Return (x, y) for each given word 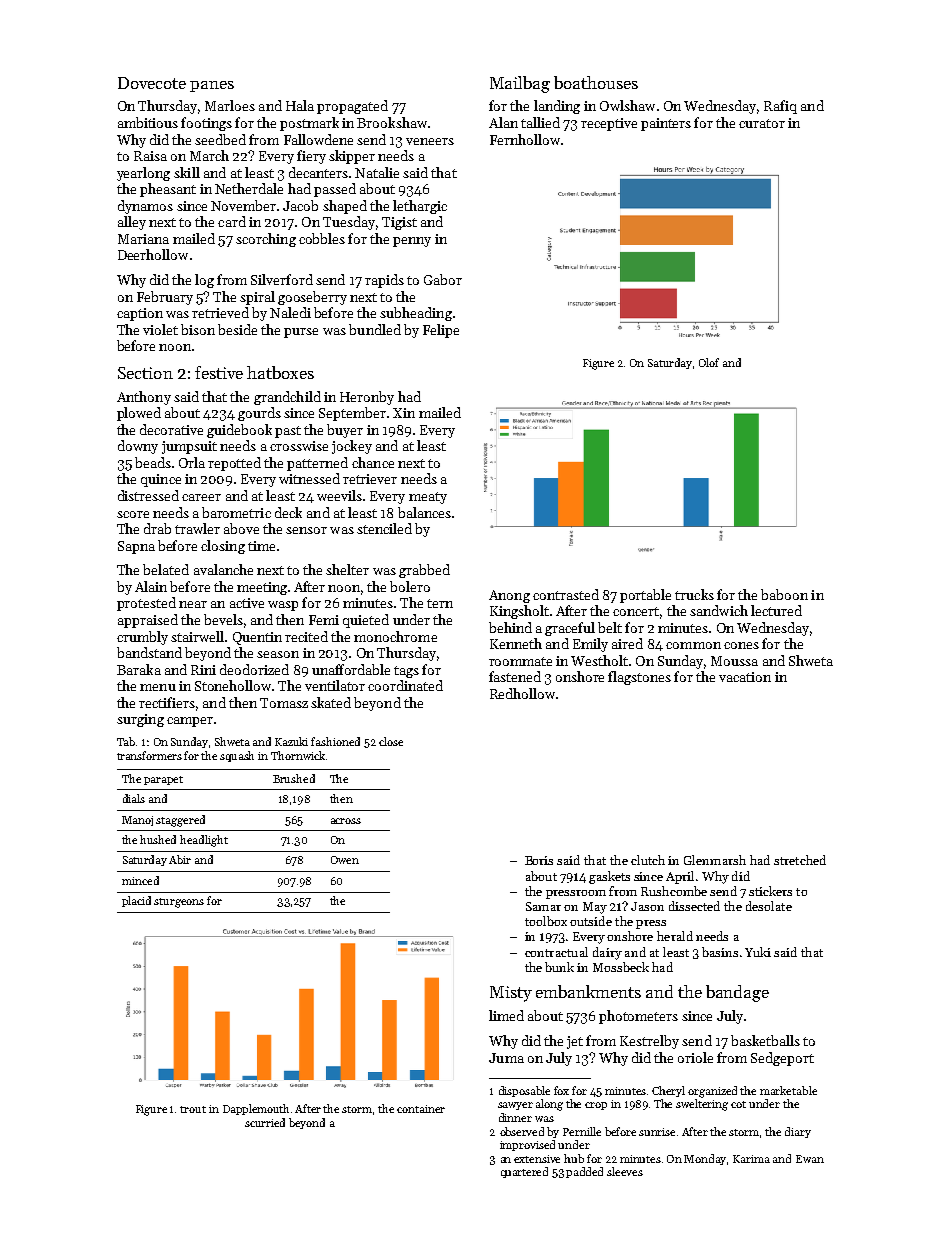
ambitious (148, 122)
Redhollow (522, 693)
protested (146, 604)
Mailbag (520, 84)
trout (193, 1109)
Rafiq (780, 107)
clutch (648, 860)
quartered (524, 1172)
